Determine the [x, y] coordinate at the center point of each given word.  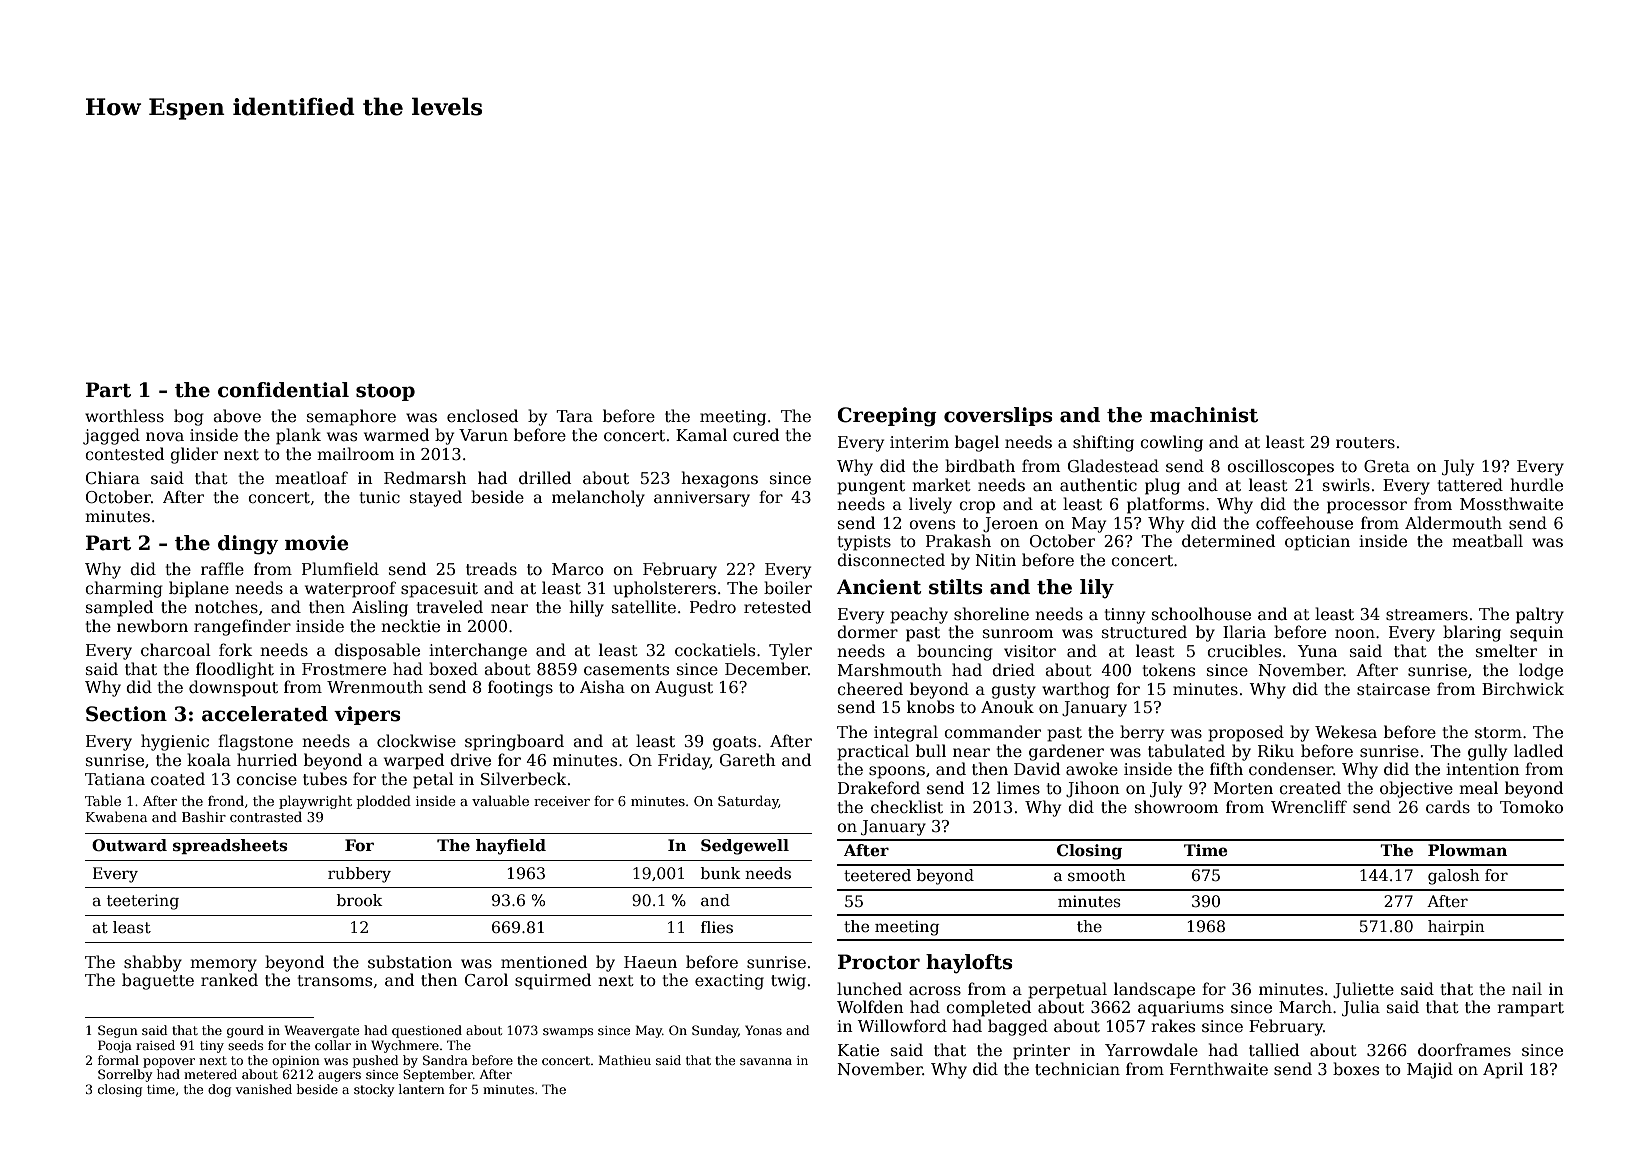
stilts [956, 587]
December [766, 669]
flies [717, 927]
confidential [283, 390]
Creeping [887, 417]
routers [1365, 443]
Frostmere [344, 669]
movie [316, 543]
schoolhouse [1201, 613]
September [438, 1075]
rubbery [359, 875]
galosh [1454, 877]
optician [1317, 543]
